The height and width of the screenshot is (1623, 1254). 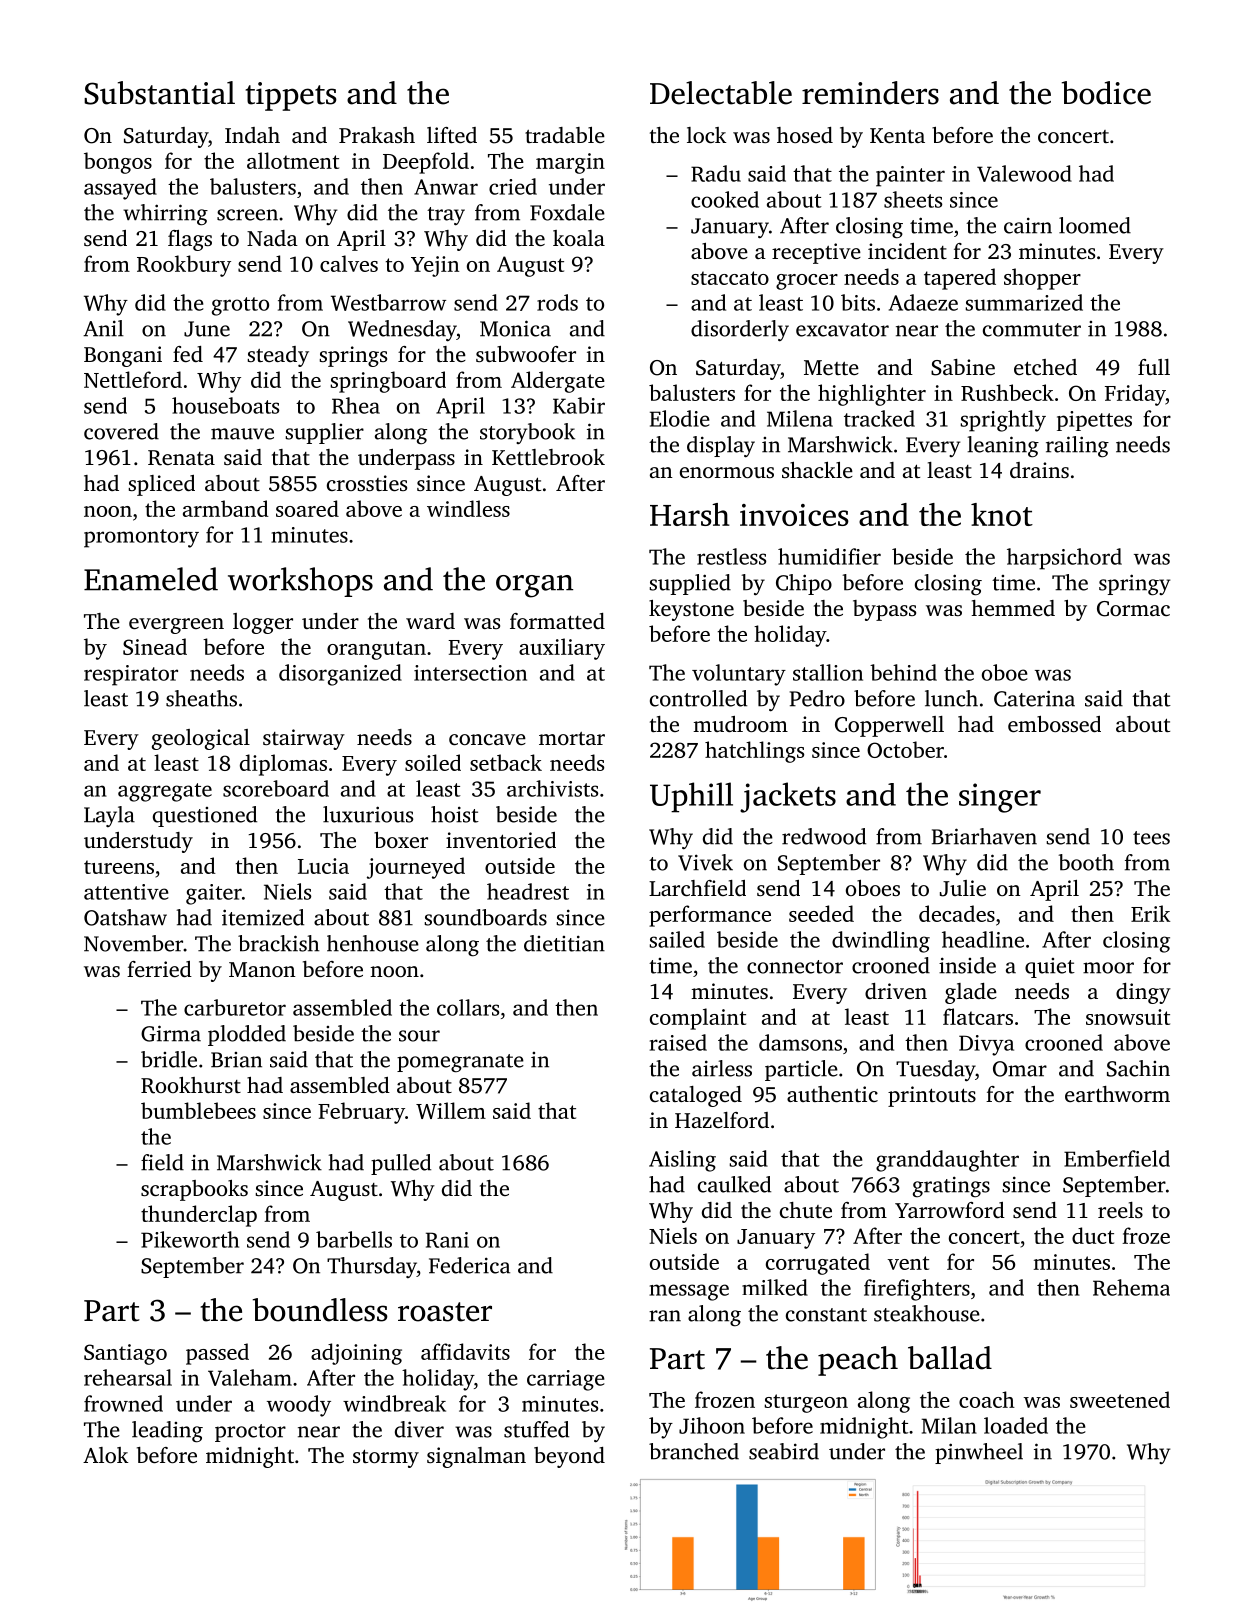 What do you see at coordinates (557, 621) in the screenshot?
I see `formatted` at bounding box center [557, 621].
